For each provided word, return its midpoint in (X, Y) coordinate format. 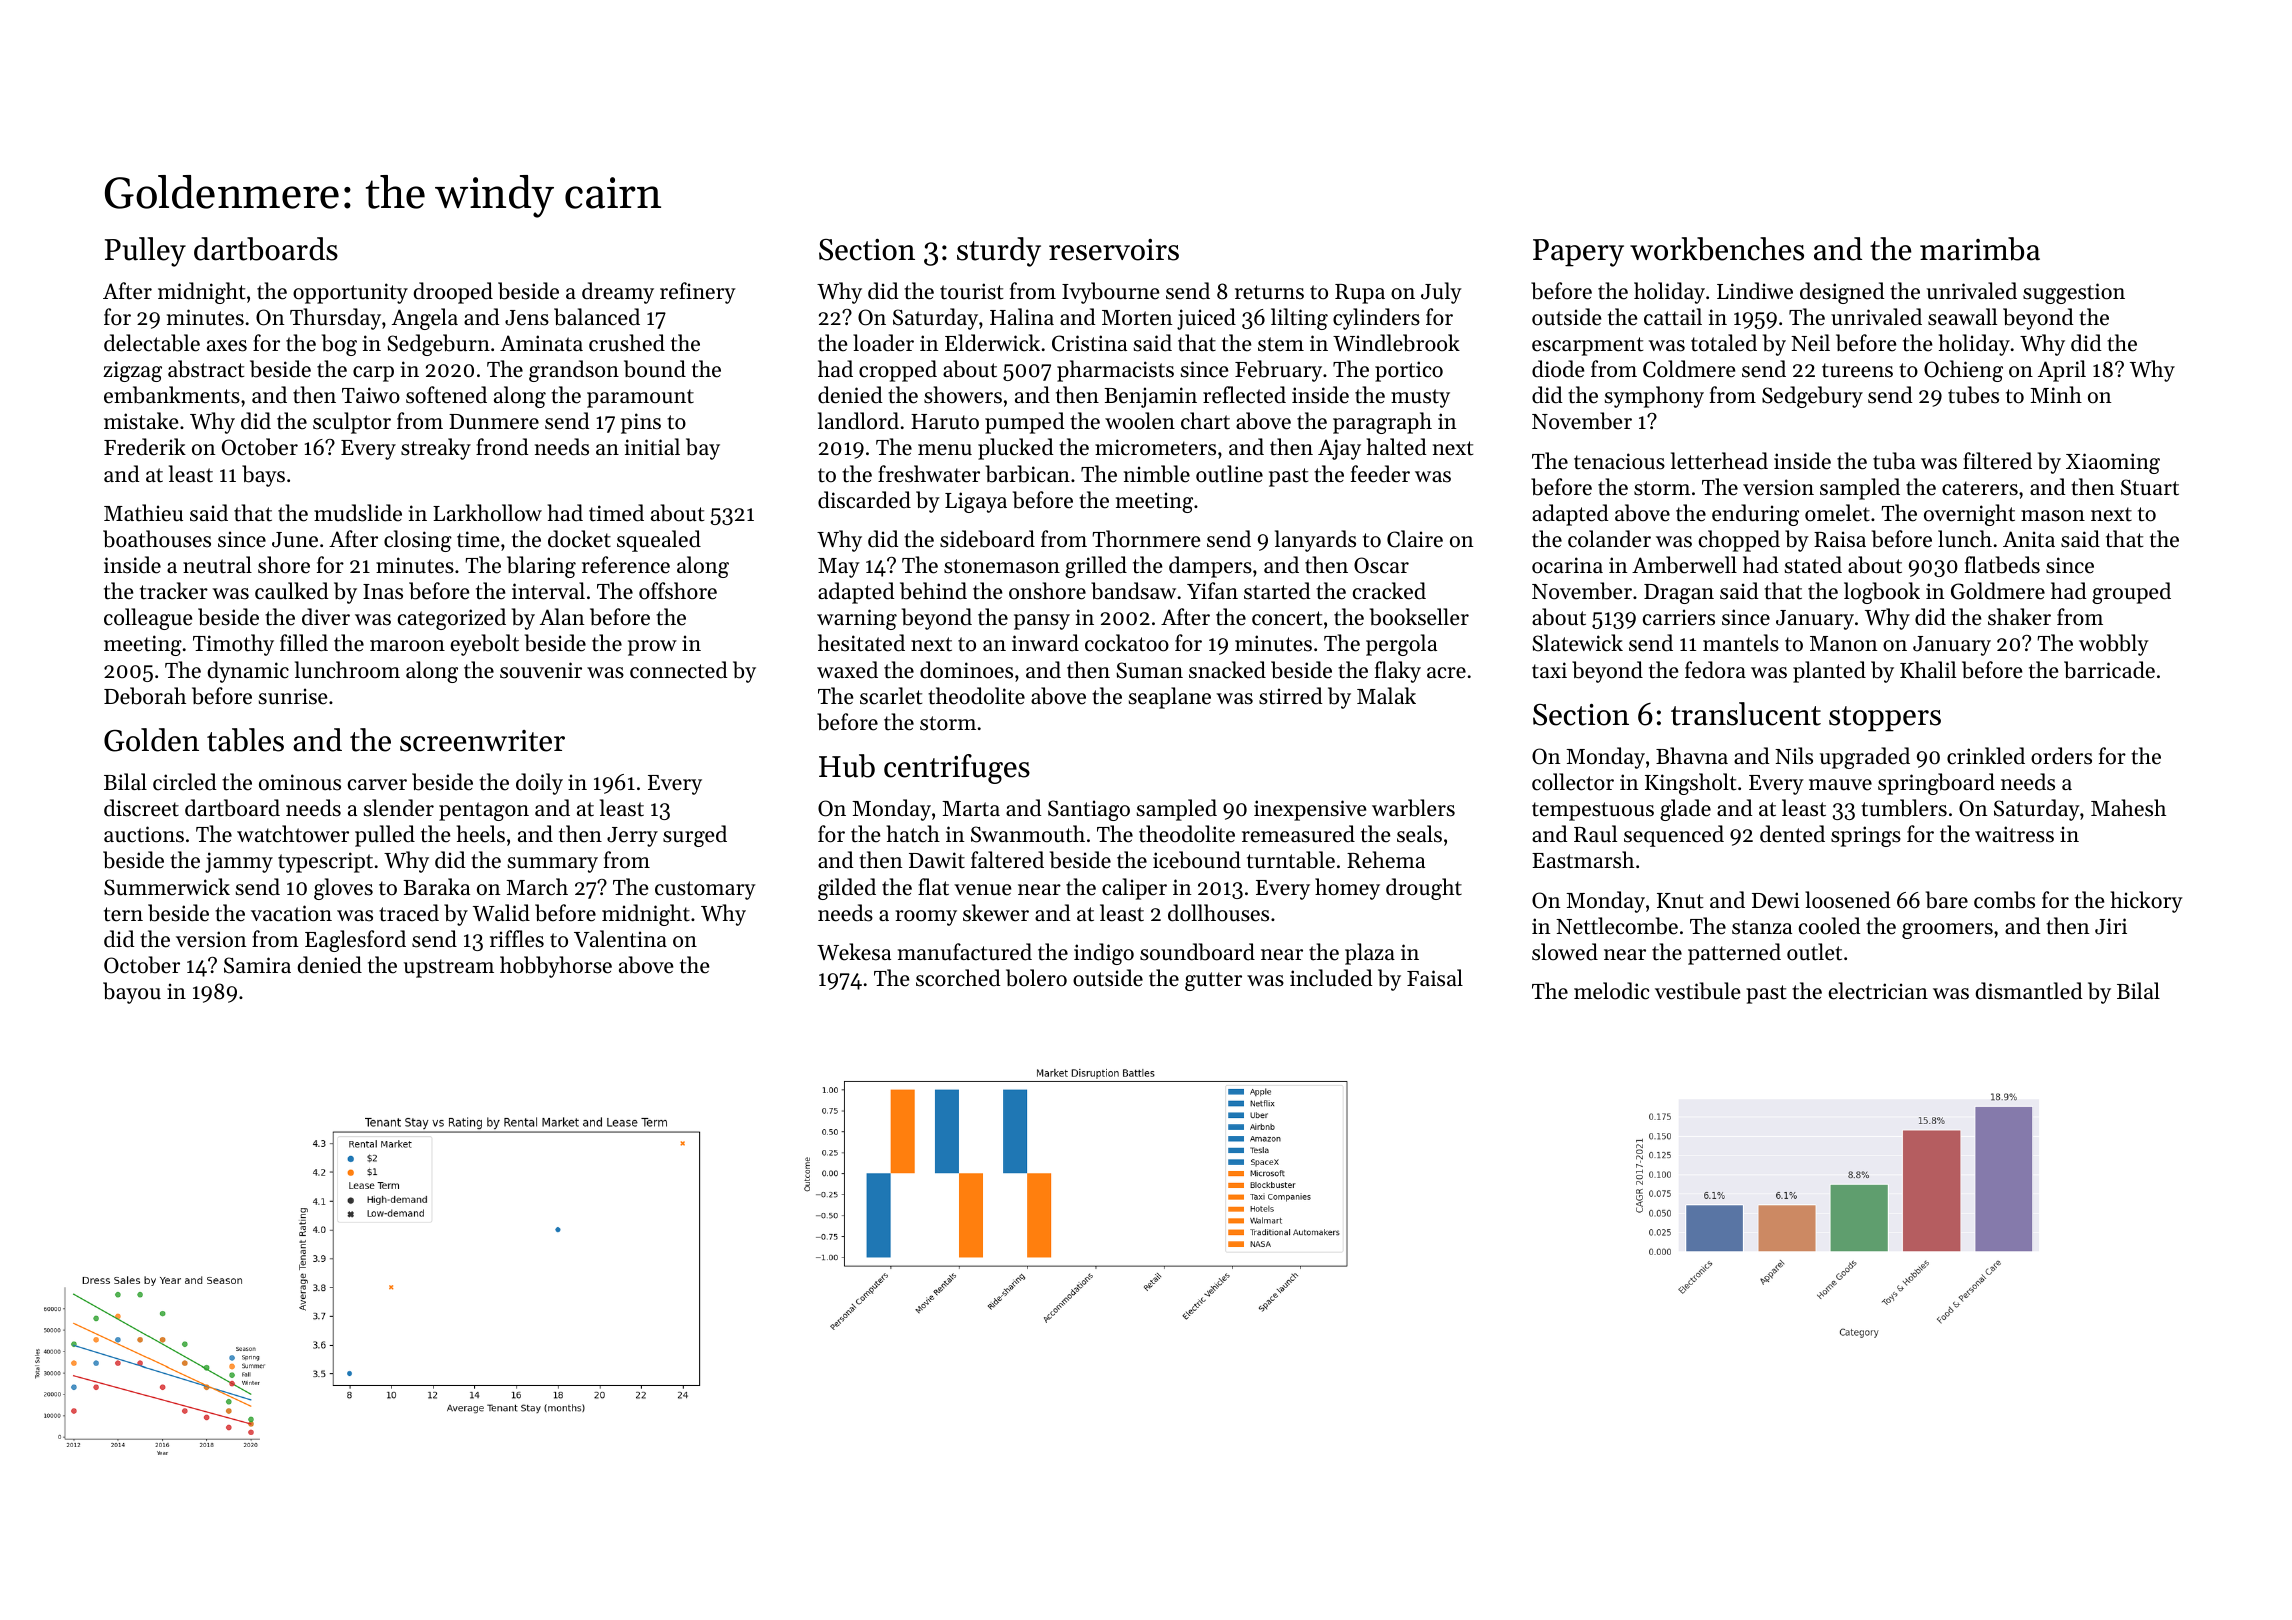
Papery (1578, 253)
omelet (1837, 513)
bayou (132, 993)
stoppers (1885, 719)
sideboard (987, 539)
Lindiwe (1755, 291)
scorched (958, 978)
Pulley (145, 252)
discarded (864, 500)
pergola (1401, 645)
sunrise (293, 696)
